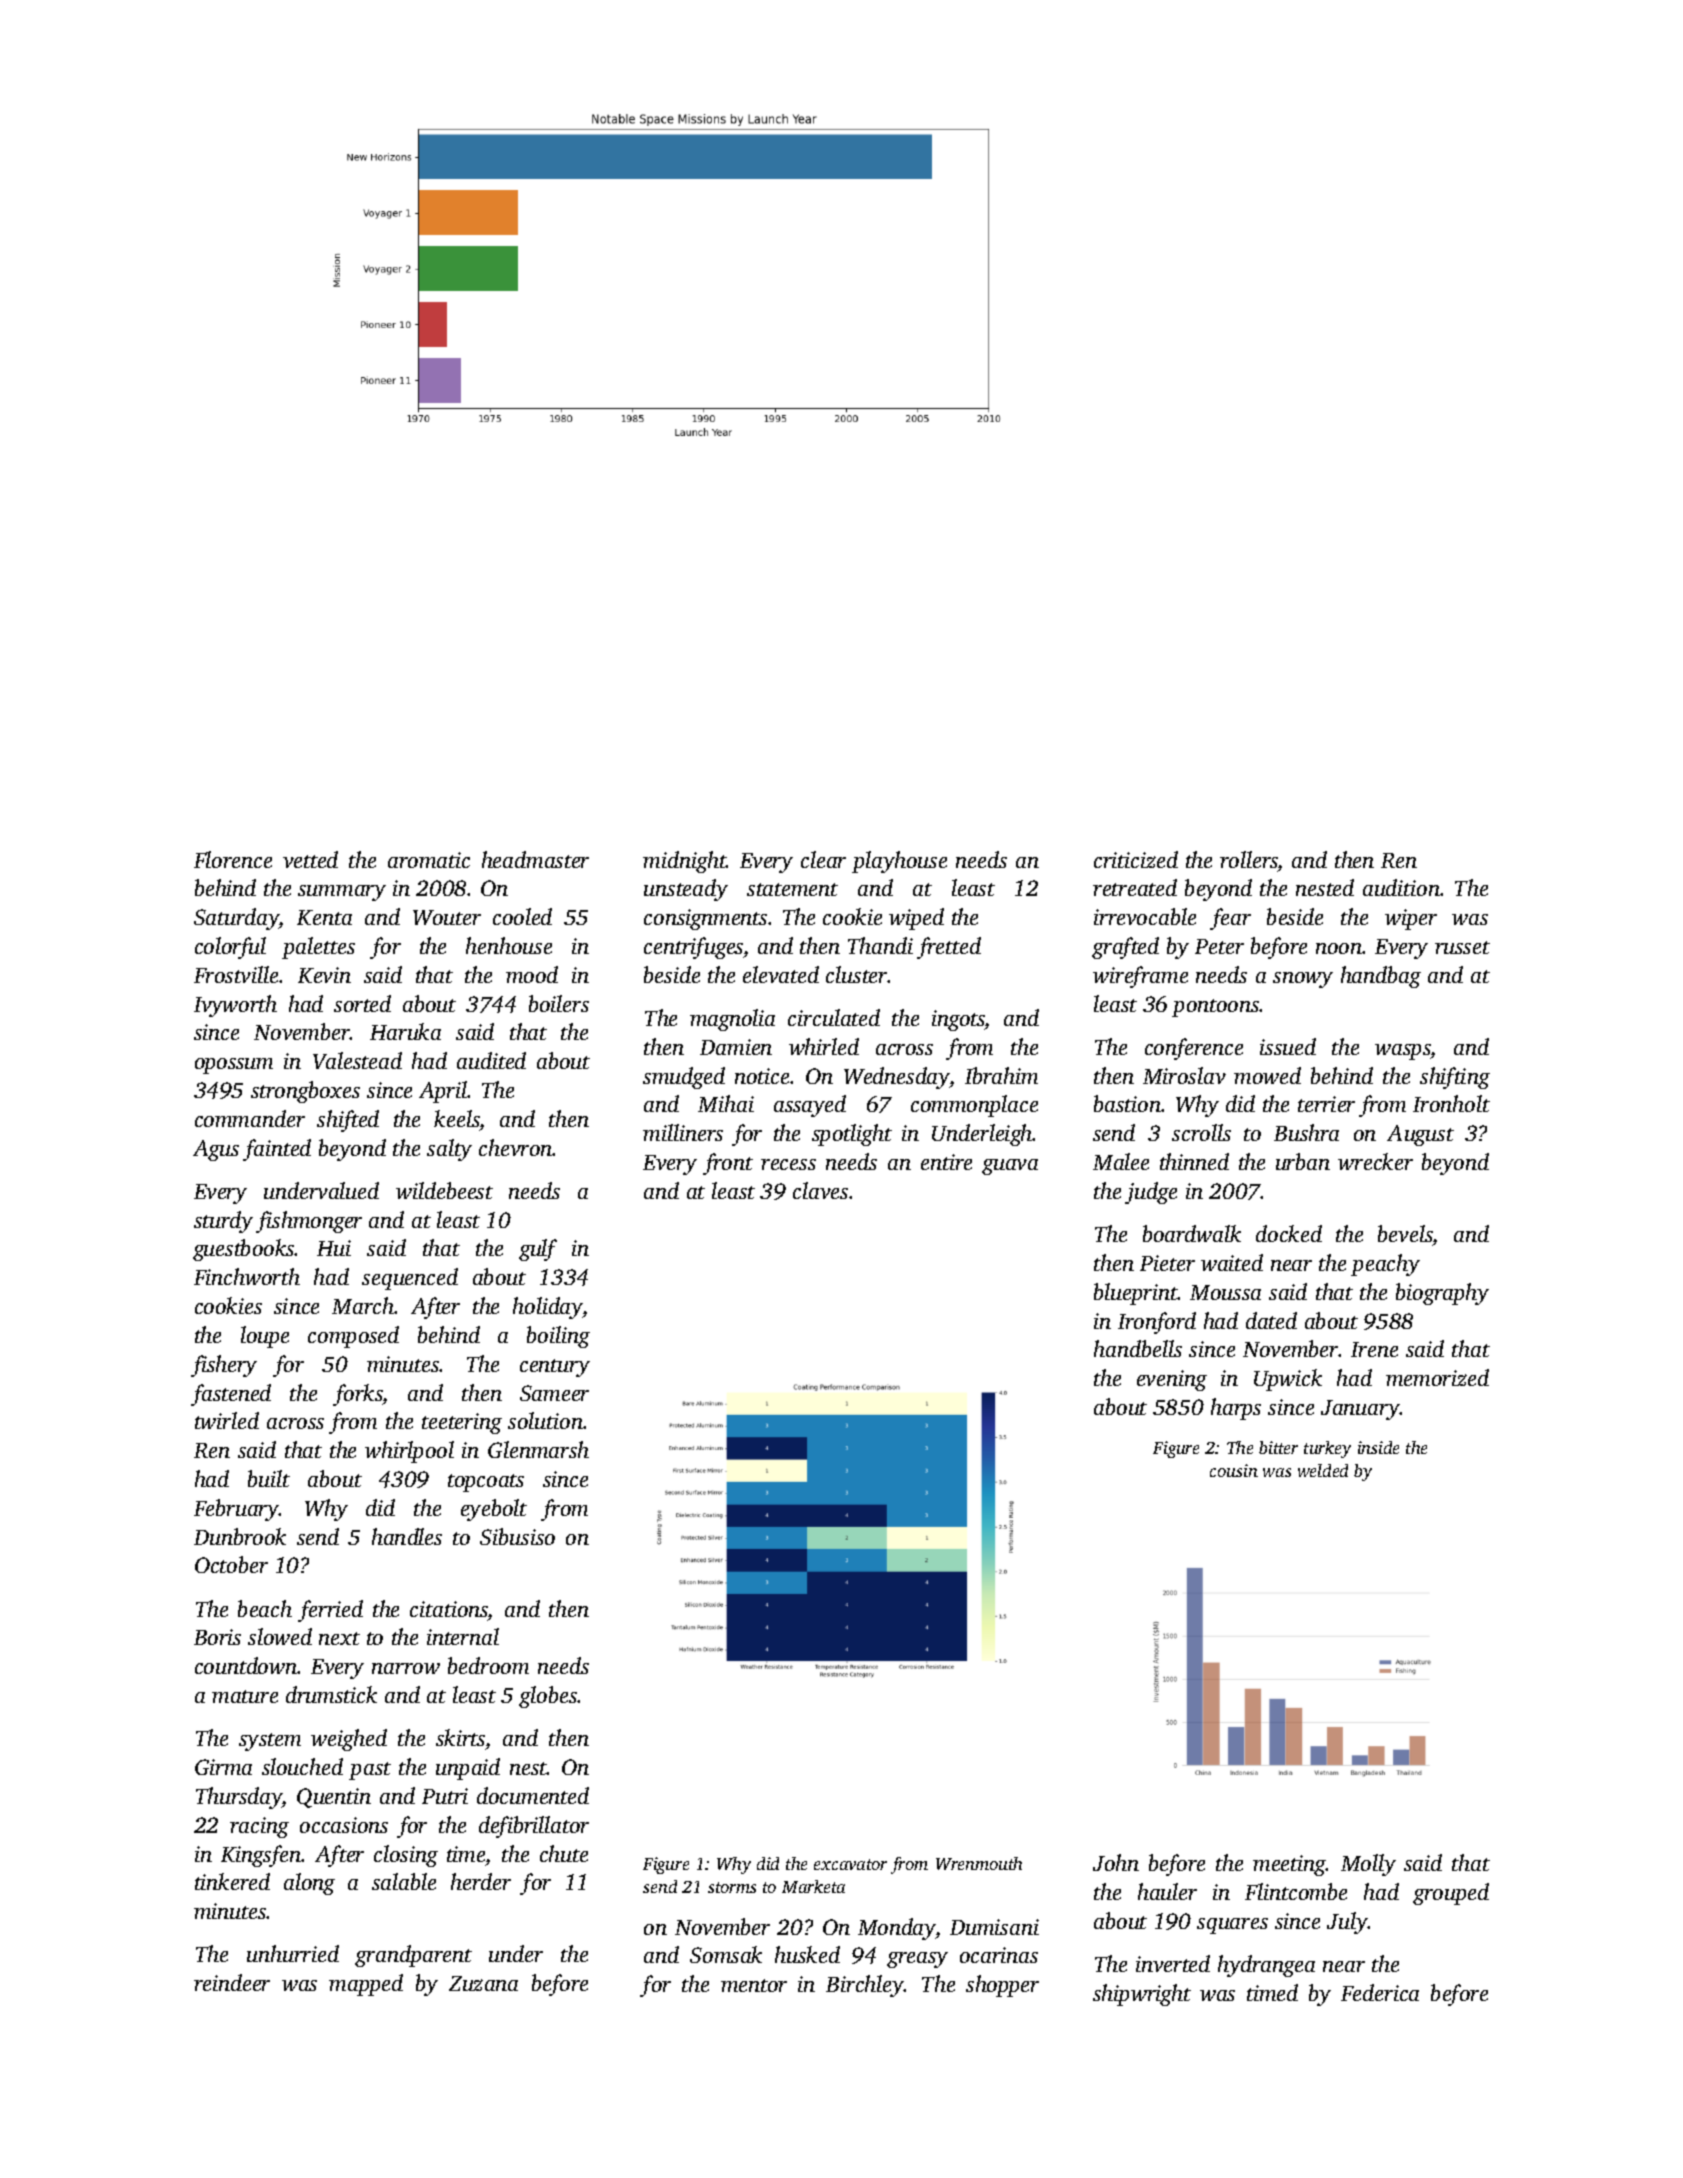  Describe the element at coordinates (1323, 1470) in the document. I see `welded` at that location.
